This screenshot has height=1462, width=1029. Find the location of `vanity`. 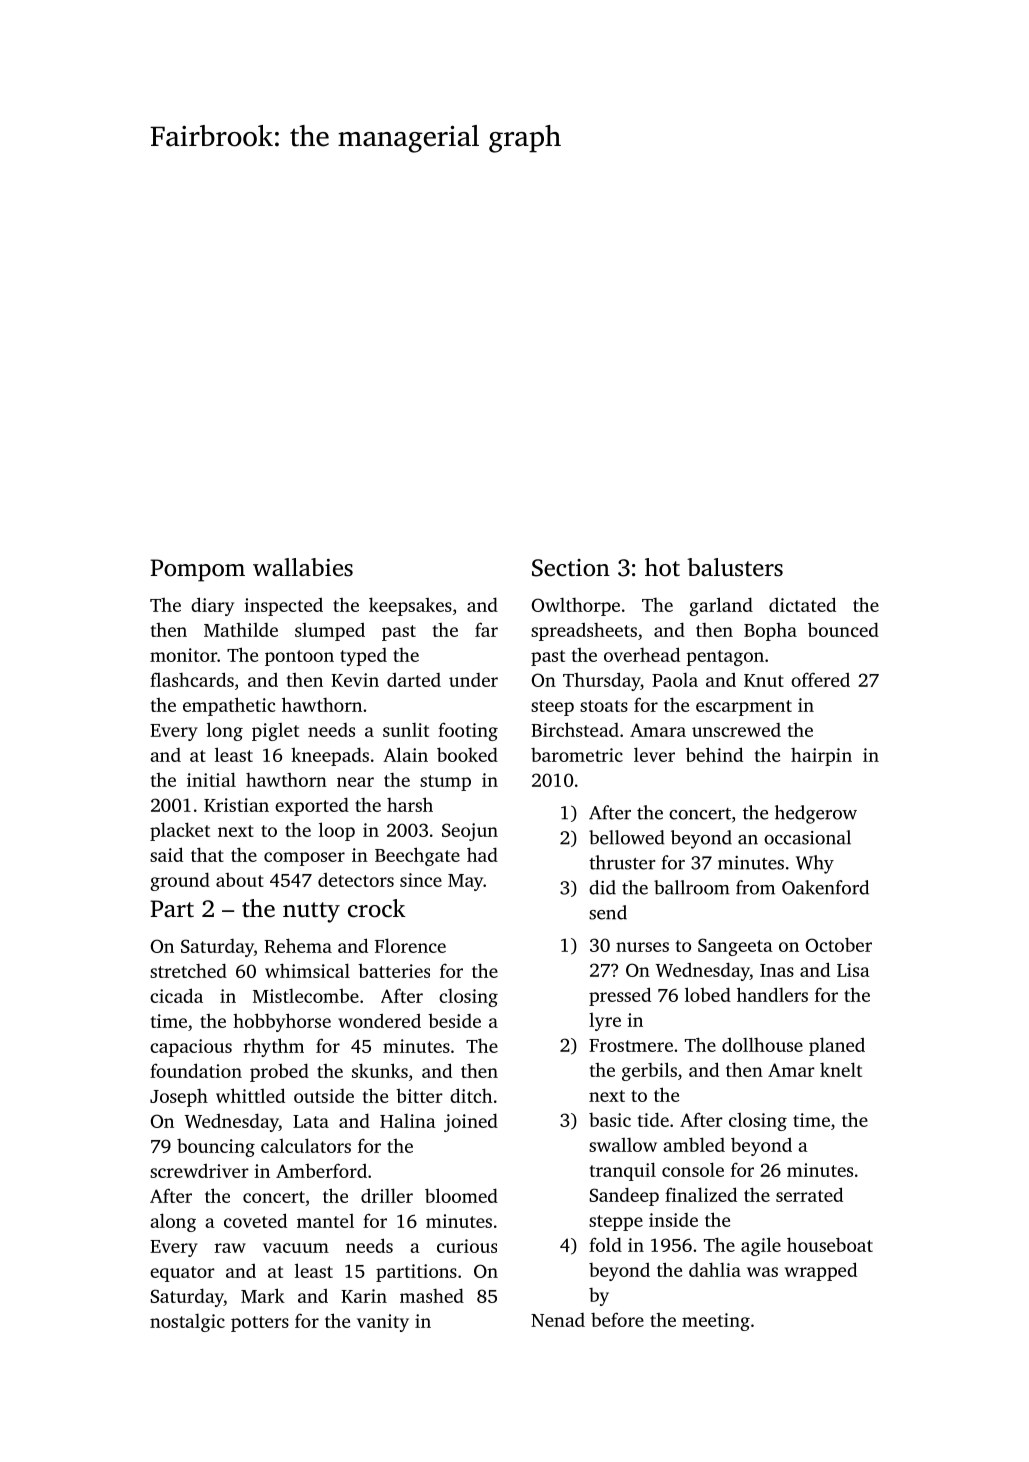

vanity is located at coordinates (383, 1323).
